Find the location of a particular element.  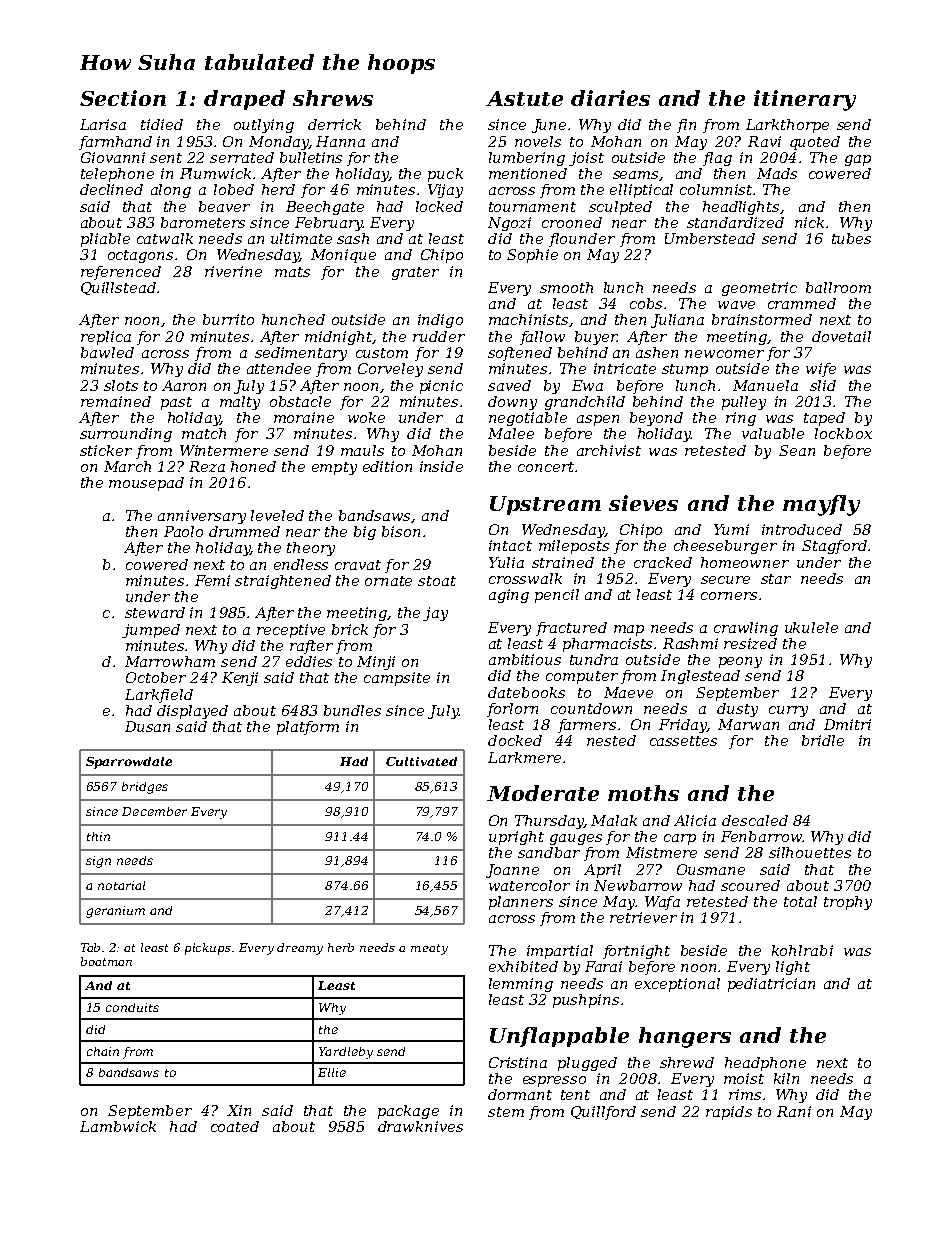

April is located at coordinates (602, 871).
